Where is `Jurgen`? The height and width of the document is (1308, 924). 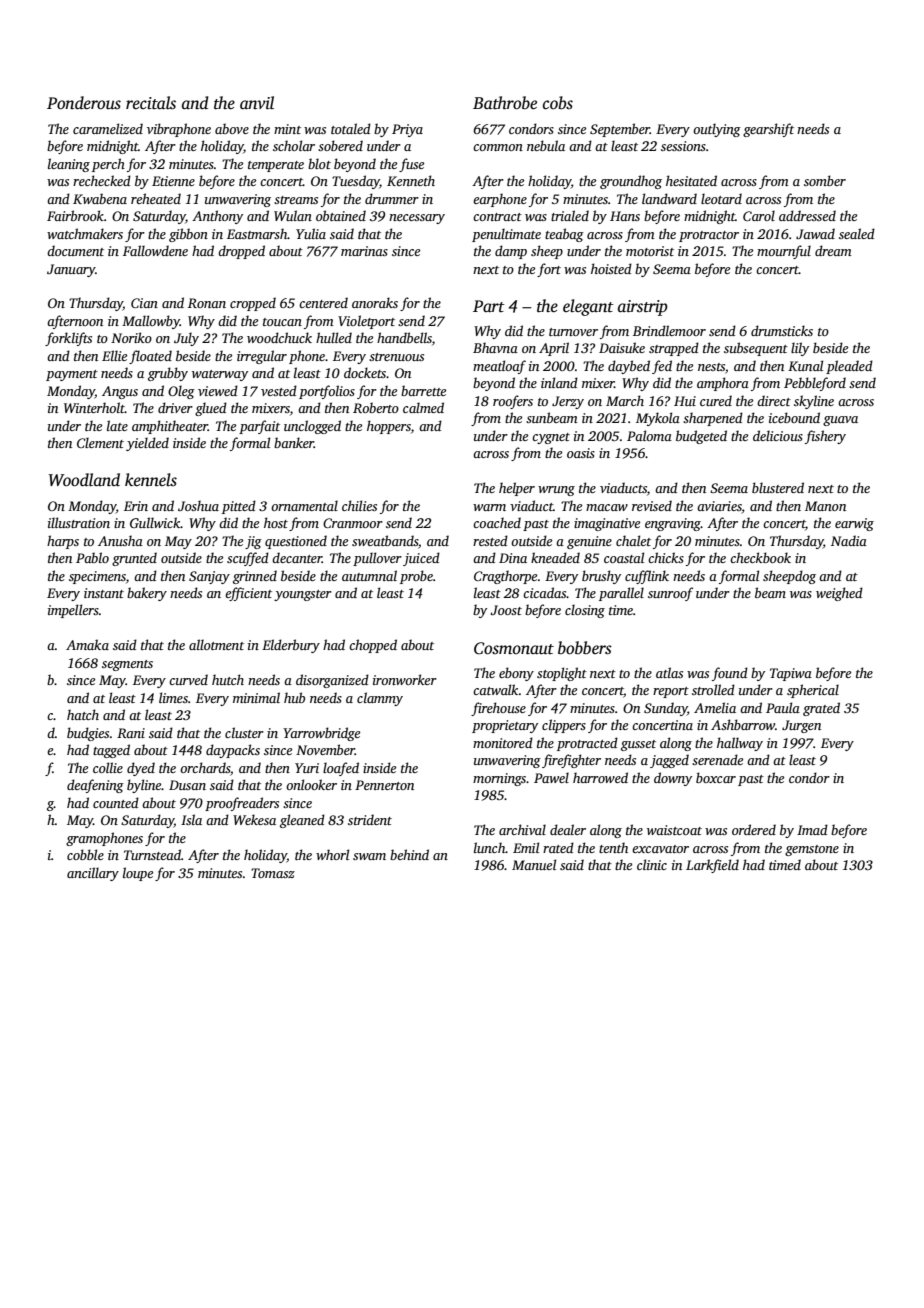 Jurgen is located at coordinates (801, 726).
